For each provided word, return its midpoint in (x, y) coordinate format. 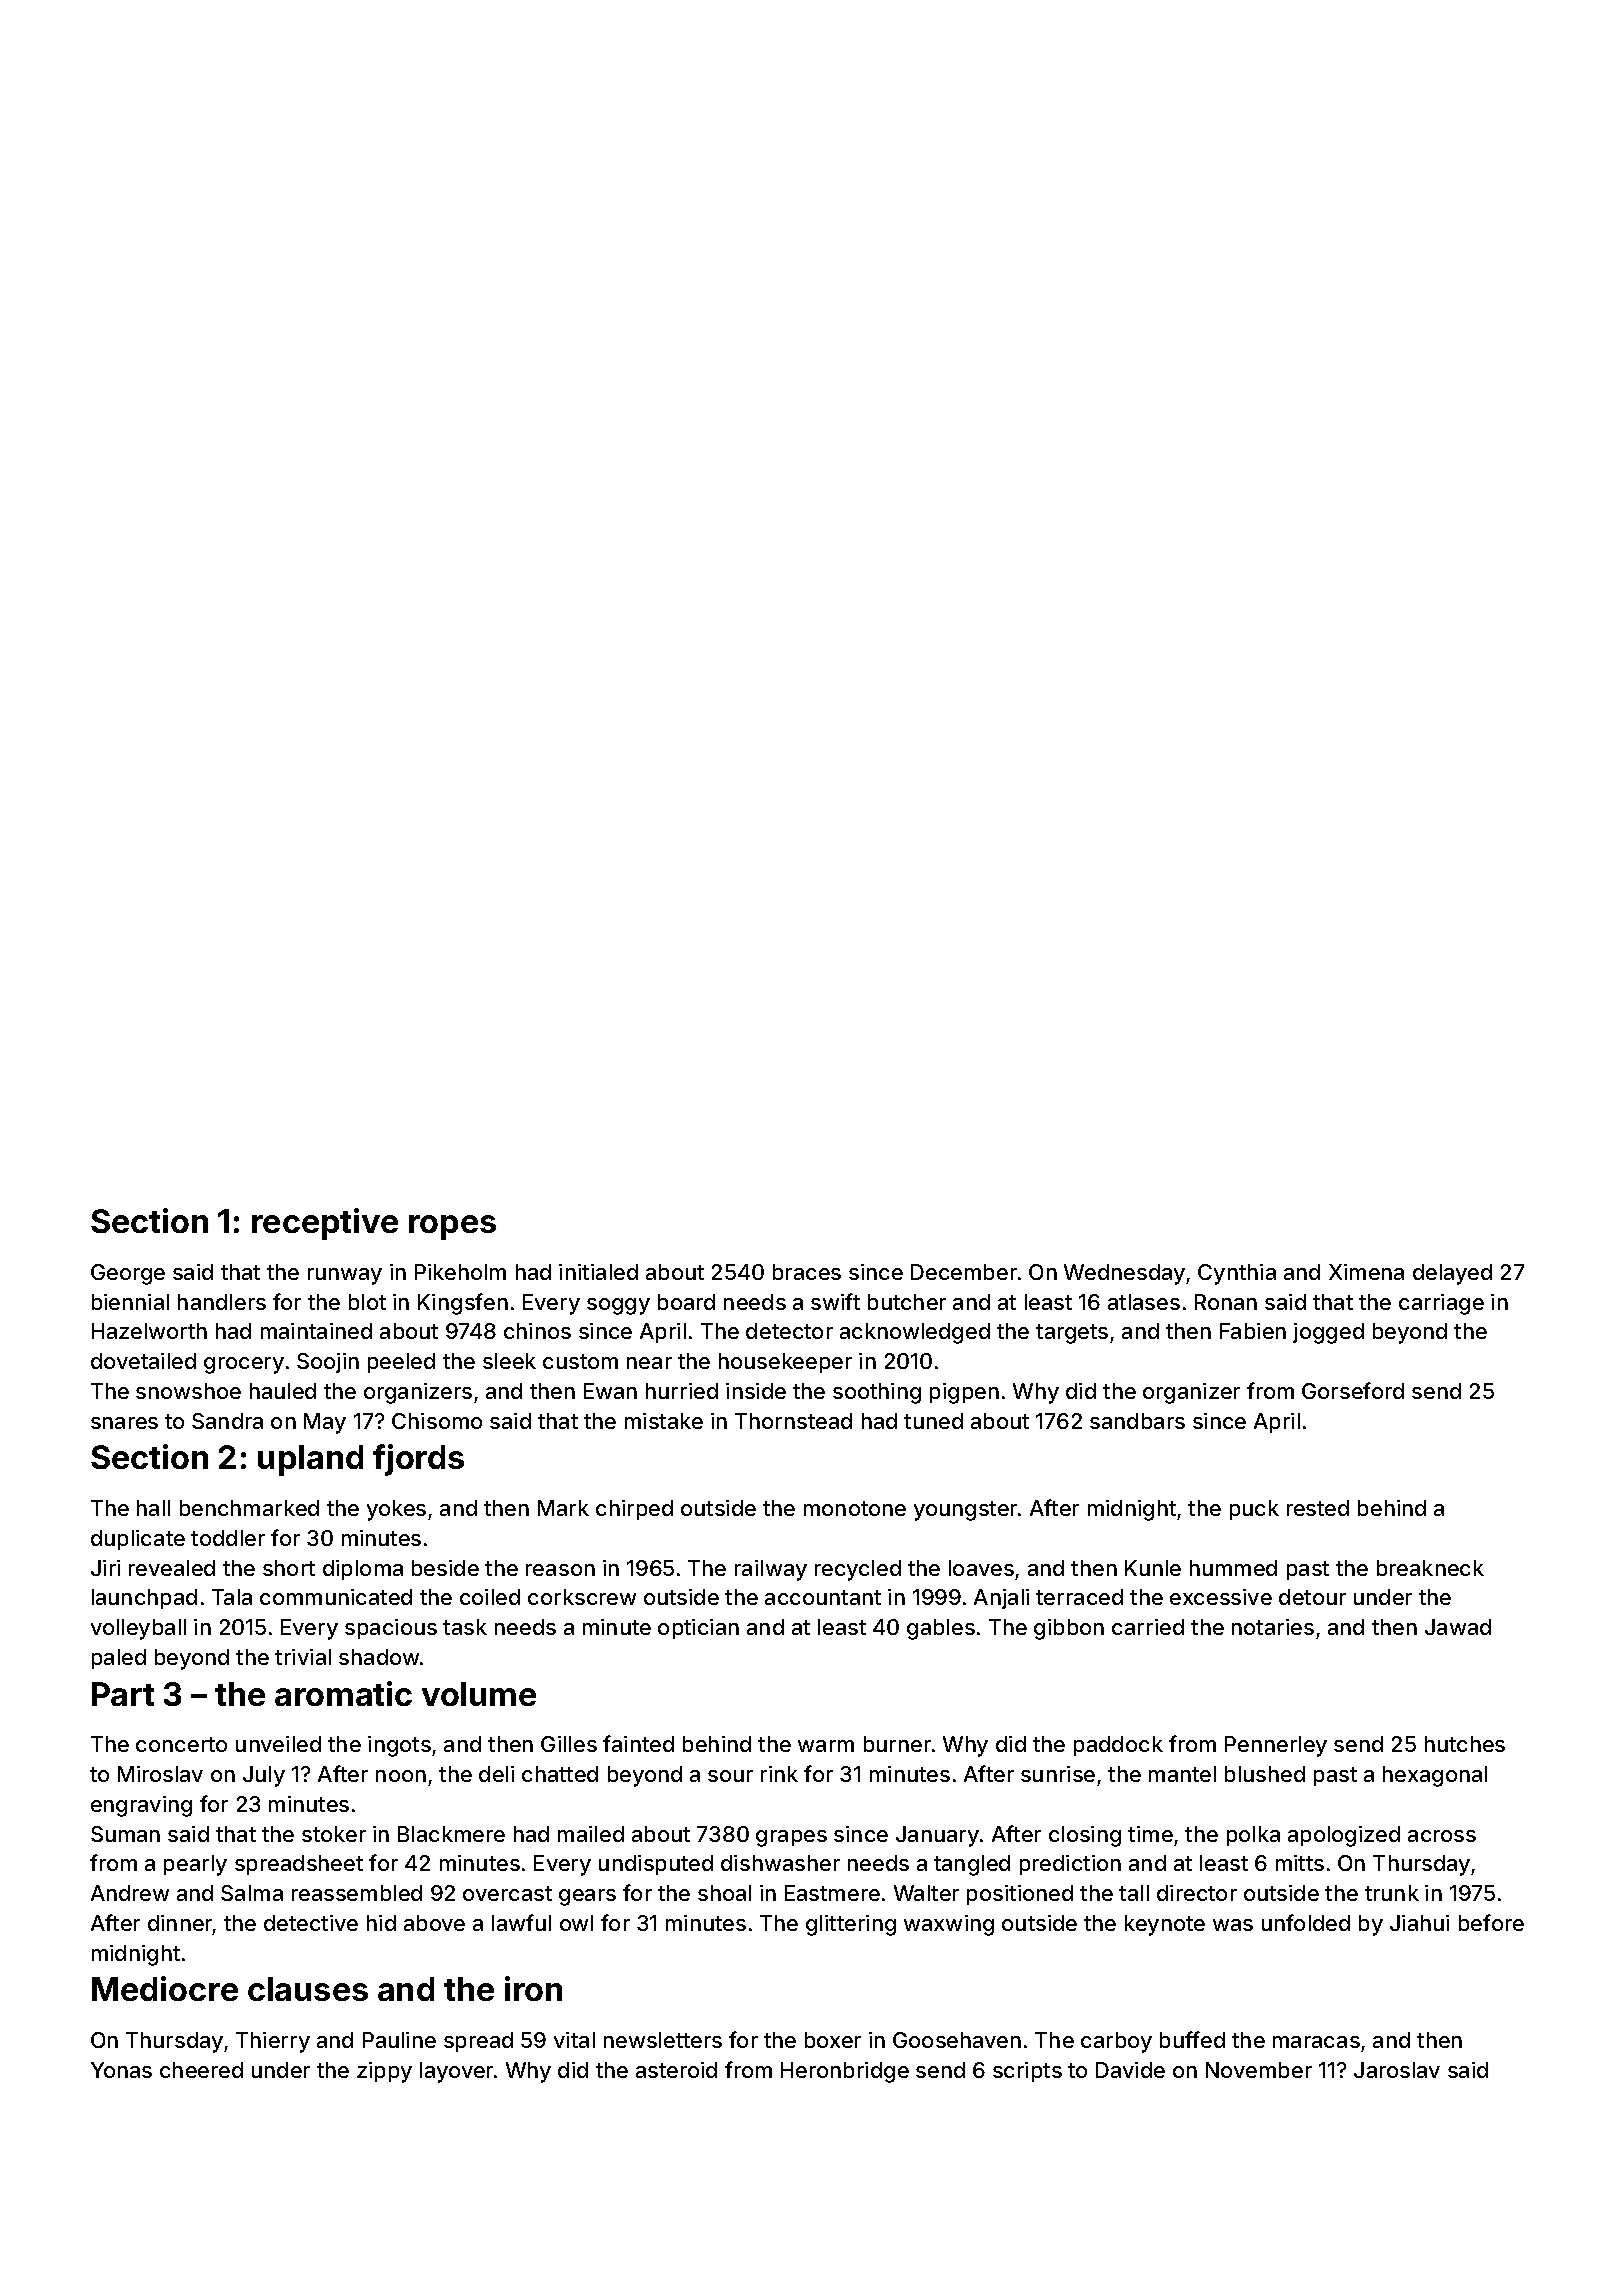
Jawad (1458, 1627)
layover (456, 2072)
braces (807, 1272)
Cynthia (1237, 1274)
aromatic (343, 1693)
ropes (452, 1227)
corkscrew (582, 1597)
